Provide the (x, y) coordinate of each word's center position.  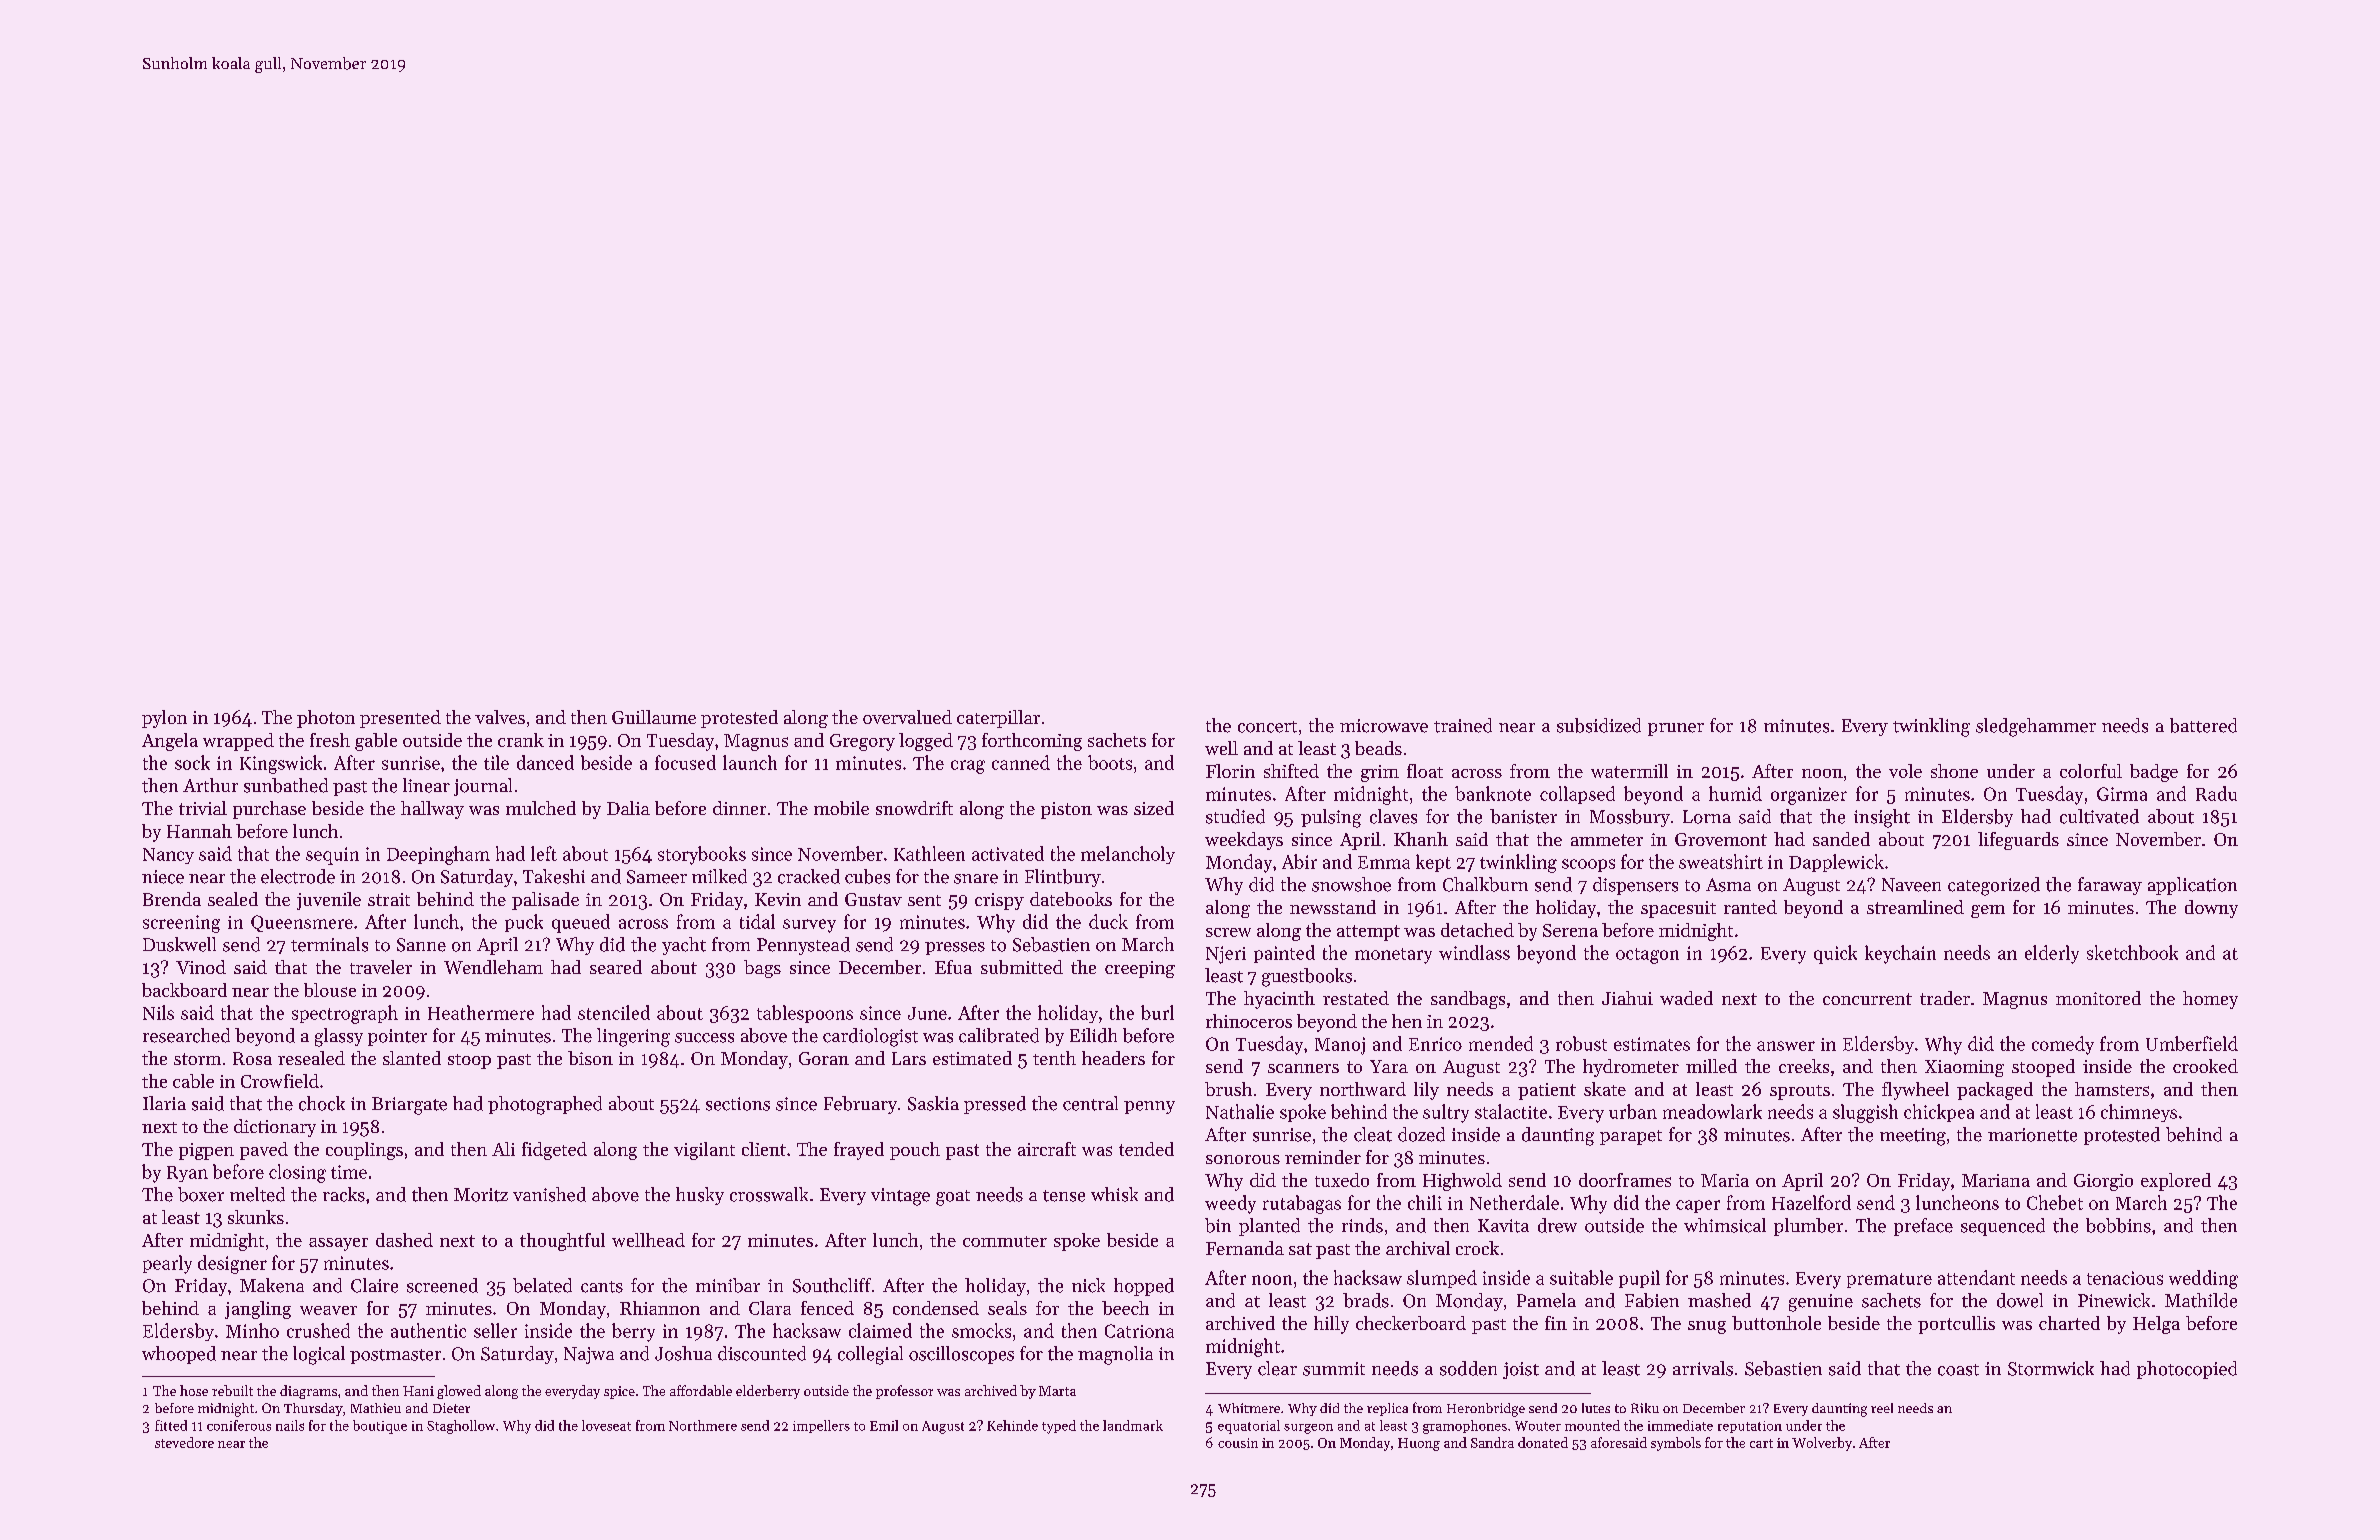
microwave (1384, 726)
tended (1146, 1149)
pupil (1639, 1279)
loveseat (606, 1425)
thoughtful (562, 1242)
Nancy (168, 856)
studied (1235, 816)
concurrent (1867, 999)
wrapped (238, 742)
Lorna (1707, 817)
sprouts (1800, 1092)
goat (953, 1198)
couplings (364, 1151)
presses (955, 948)
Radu (2216, 793)
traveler (381, 967)
